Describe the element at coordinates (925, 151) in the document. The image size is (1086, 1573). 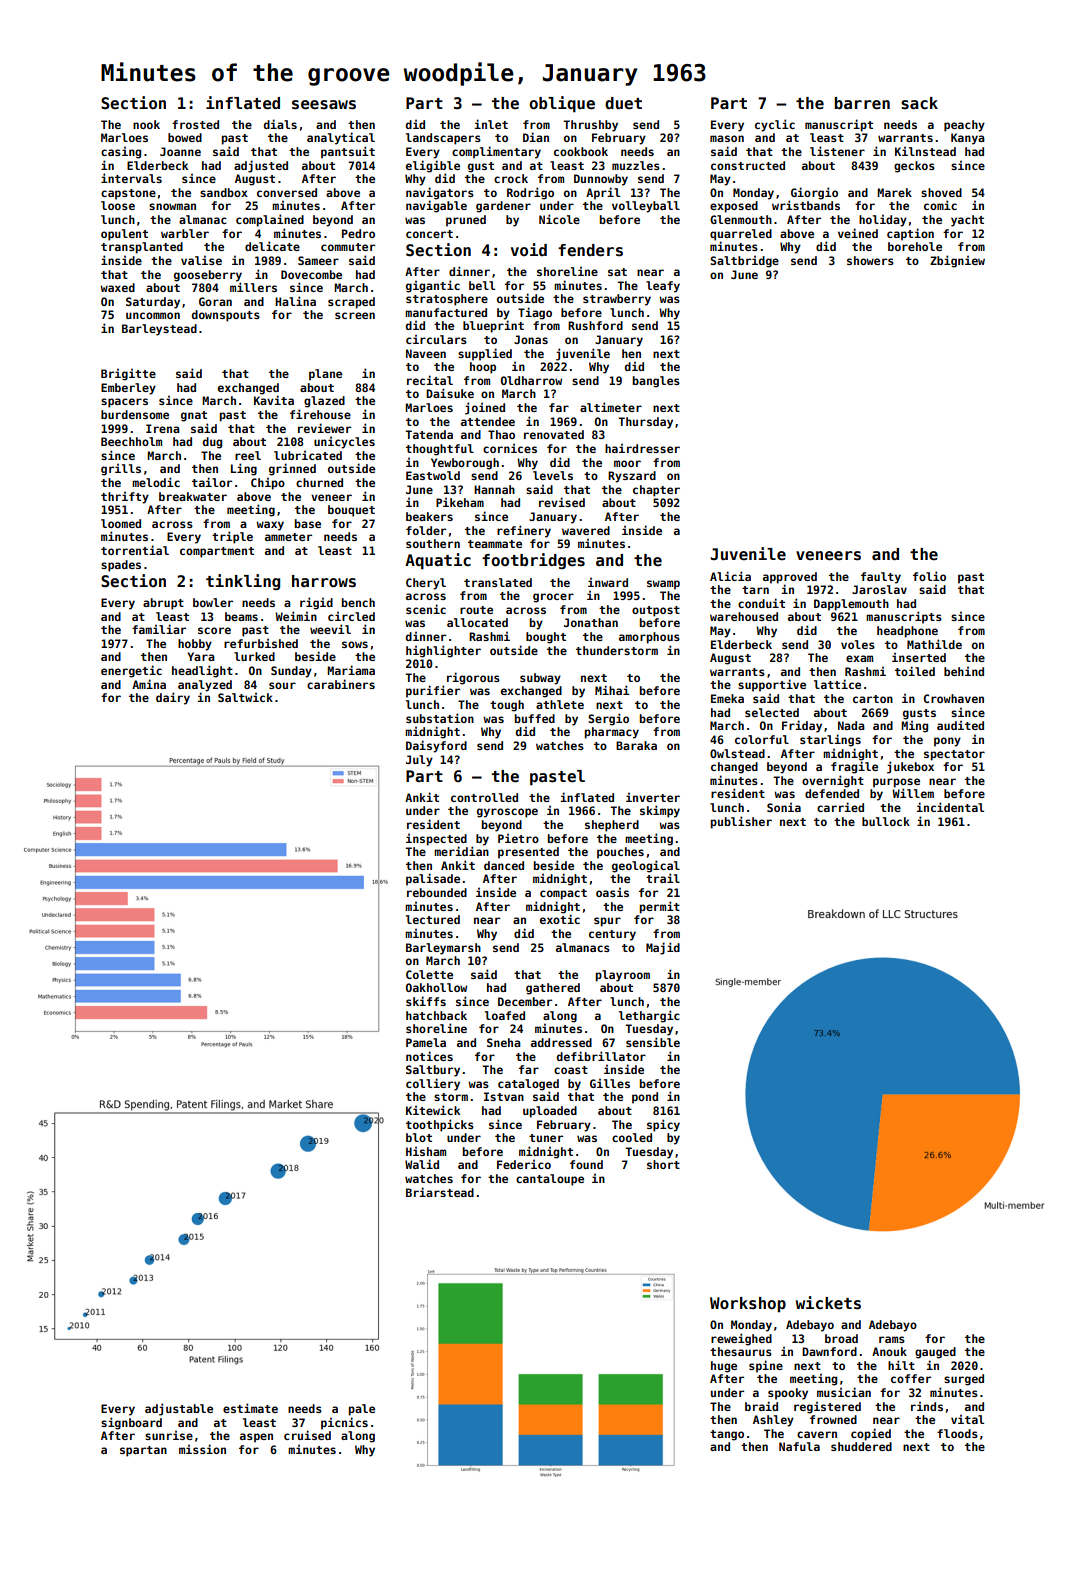
I see `Kilnstead` at that location.
